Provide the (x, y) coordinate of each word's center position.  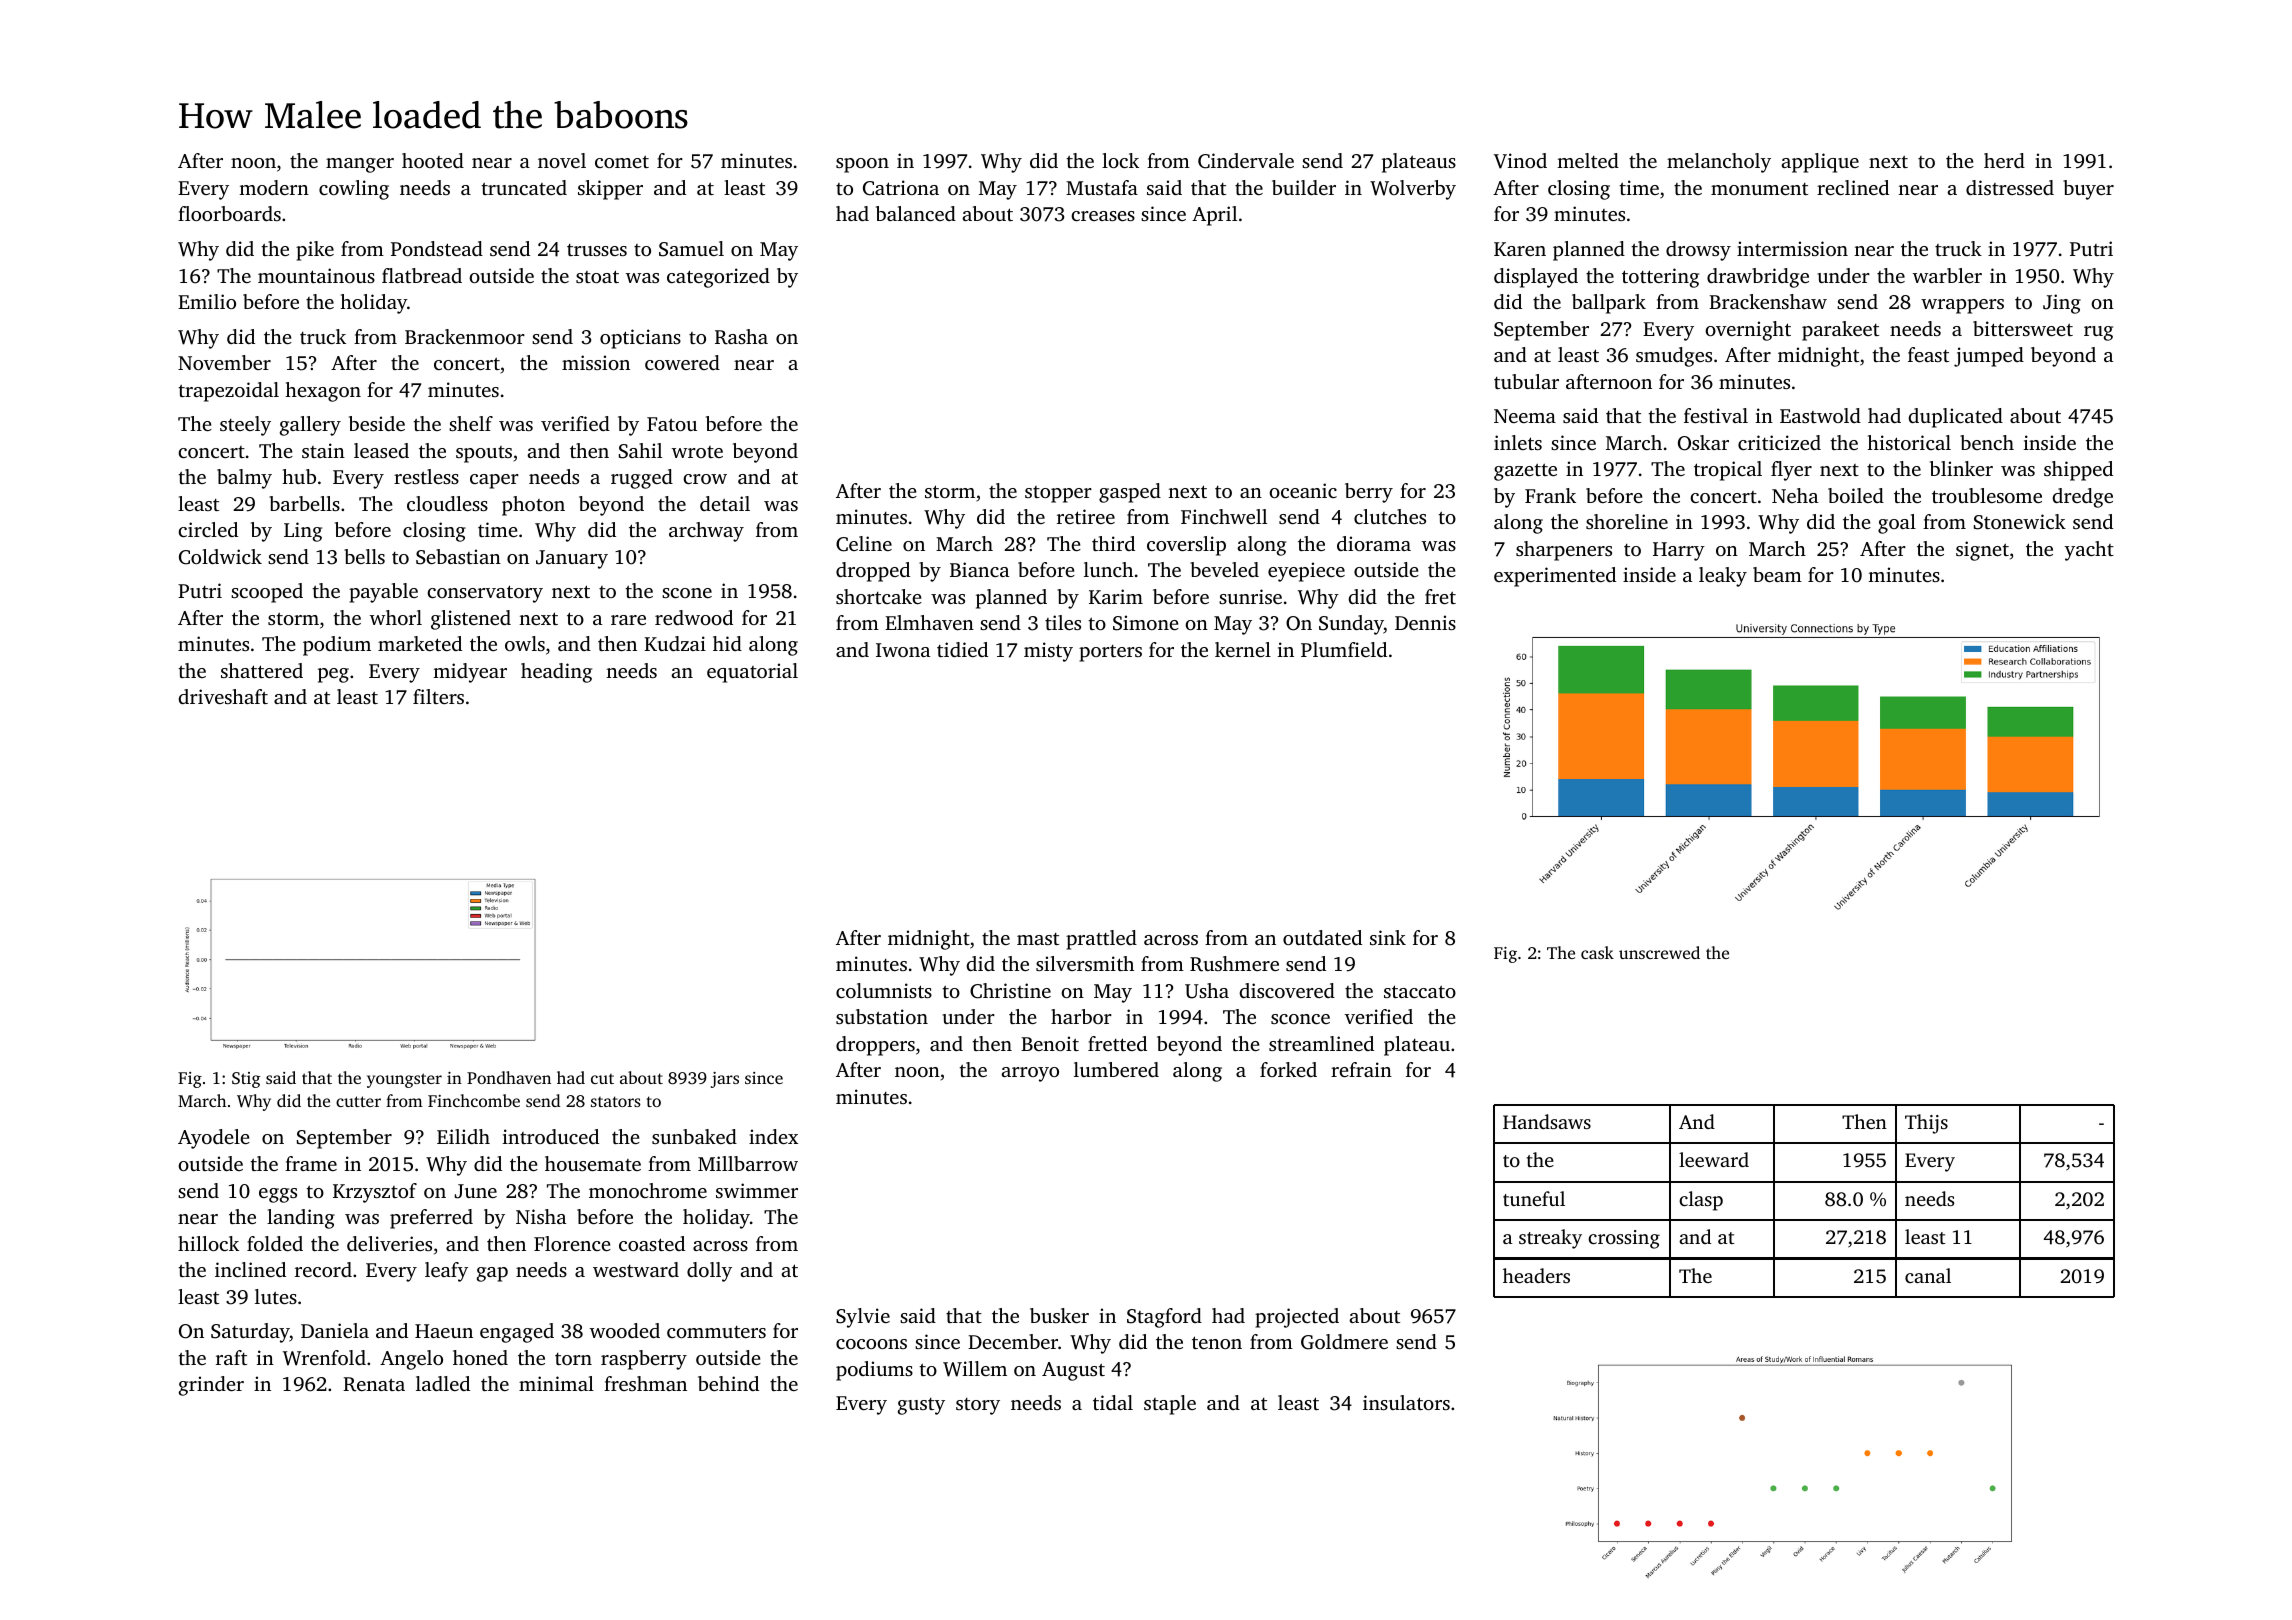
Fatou (672, 424)
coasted (652, 1243)
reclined (1853, 187)
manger (360, 165)
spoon (862, 165)
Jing (2062, 304)
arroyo (1030, 1074)
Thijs (1926, 1124)
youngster (404, 1080)
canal (1928, 1275)
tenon (1217, 1342)
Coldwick (220, 557)
